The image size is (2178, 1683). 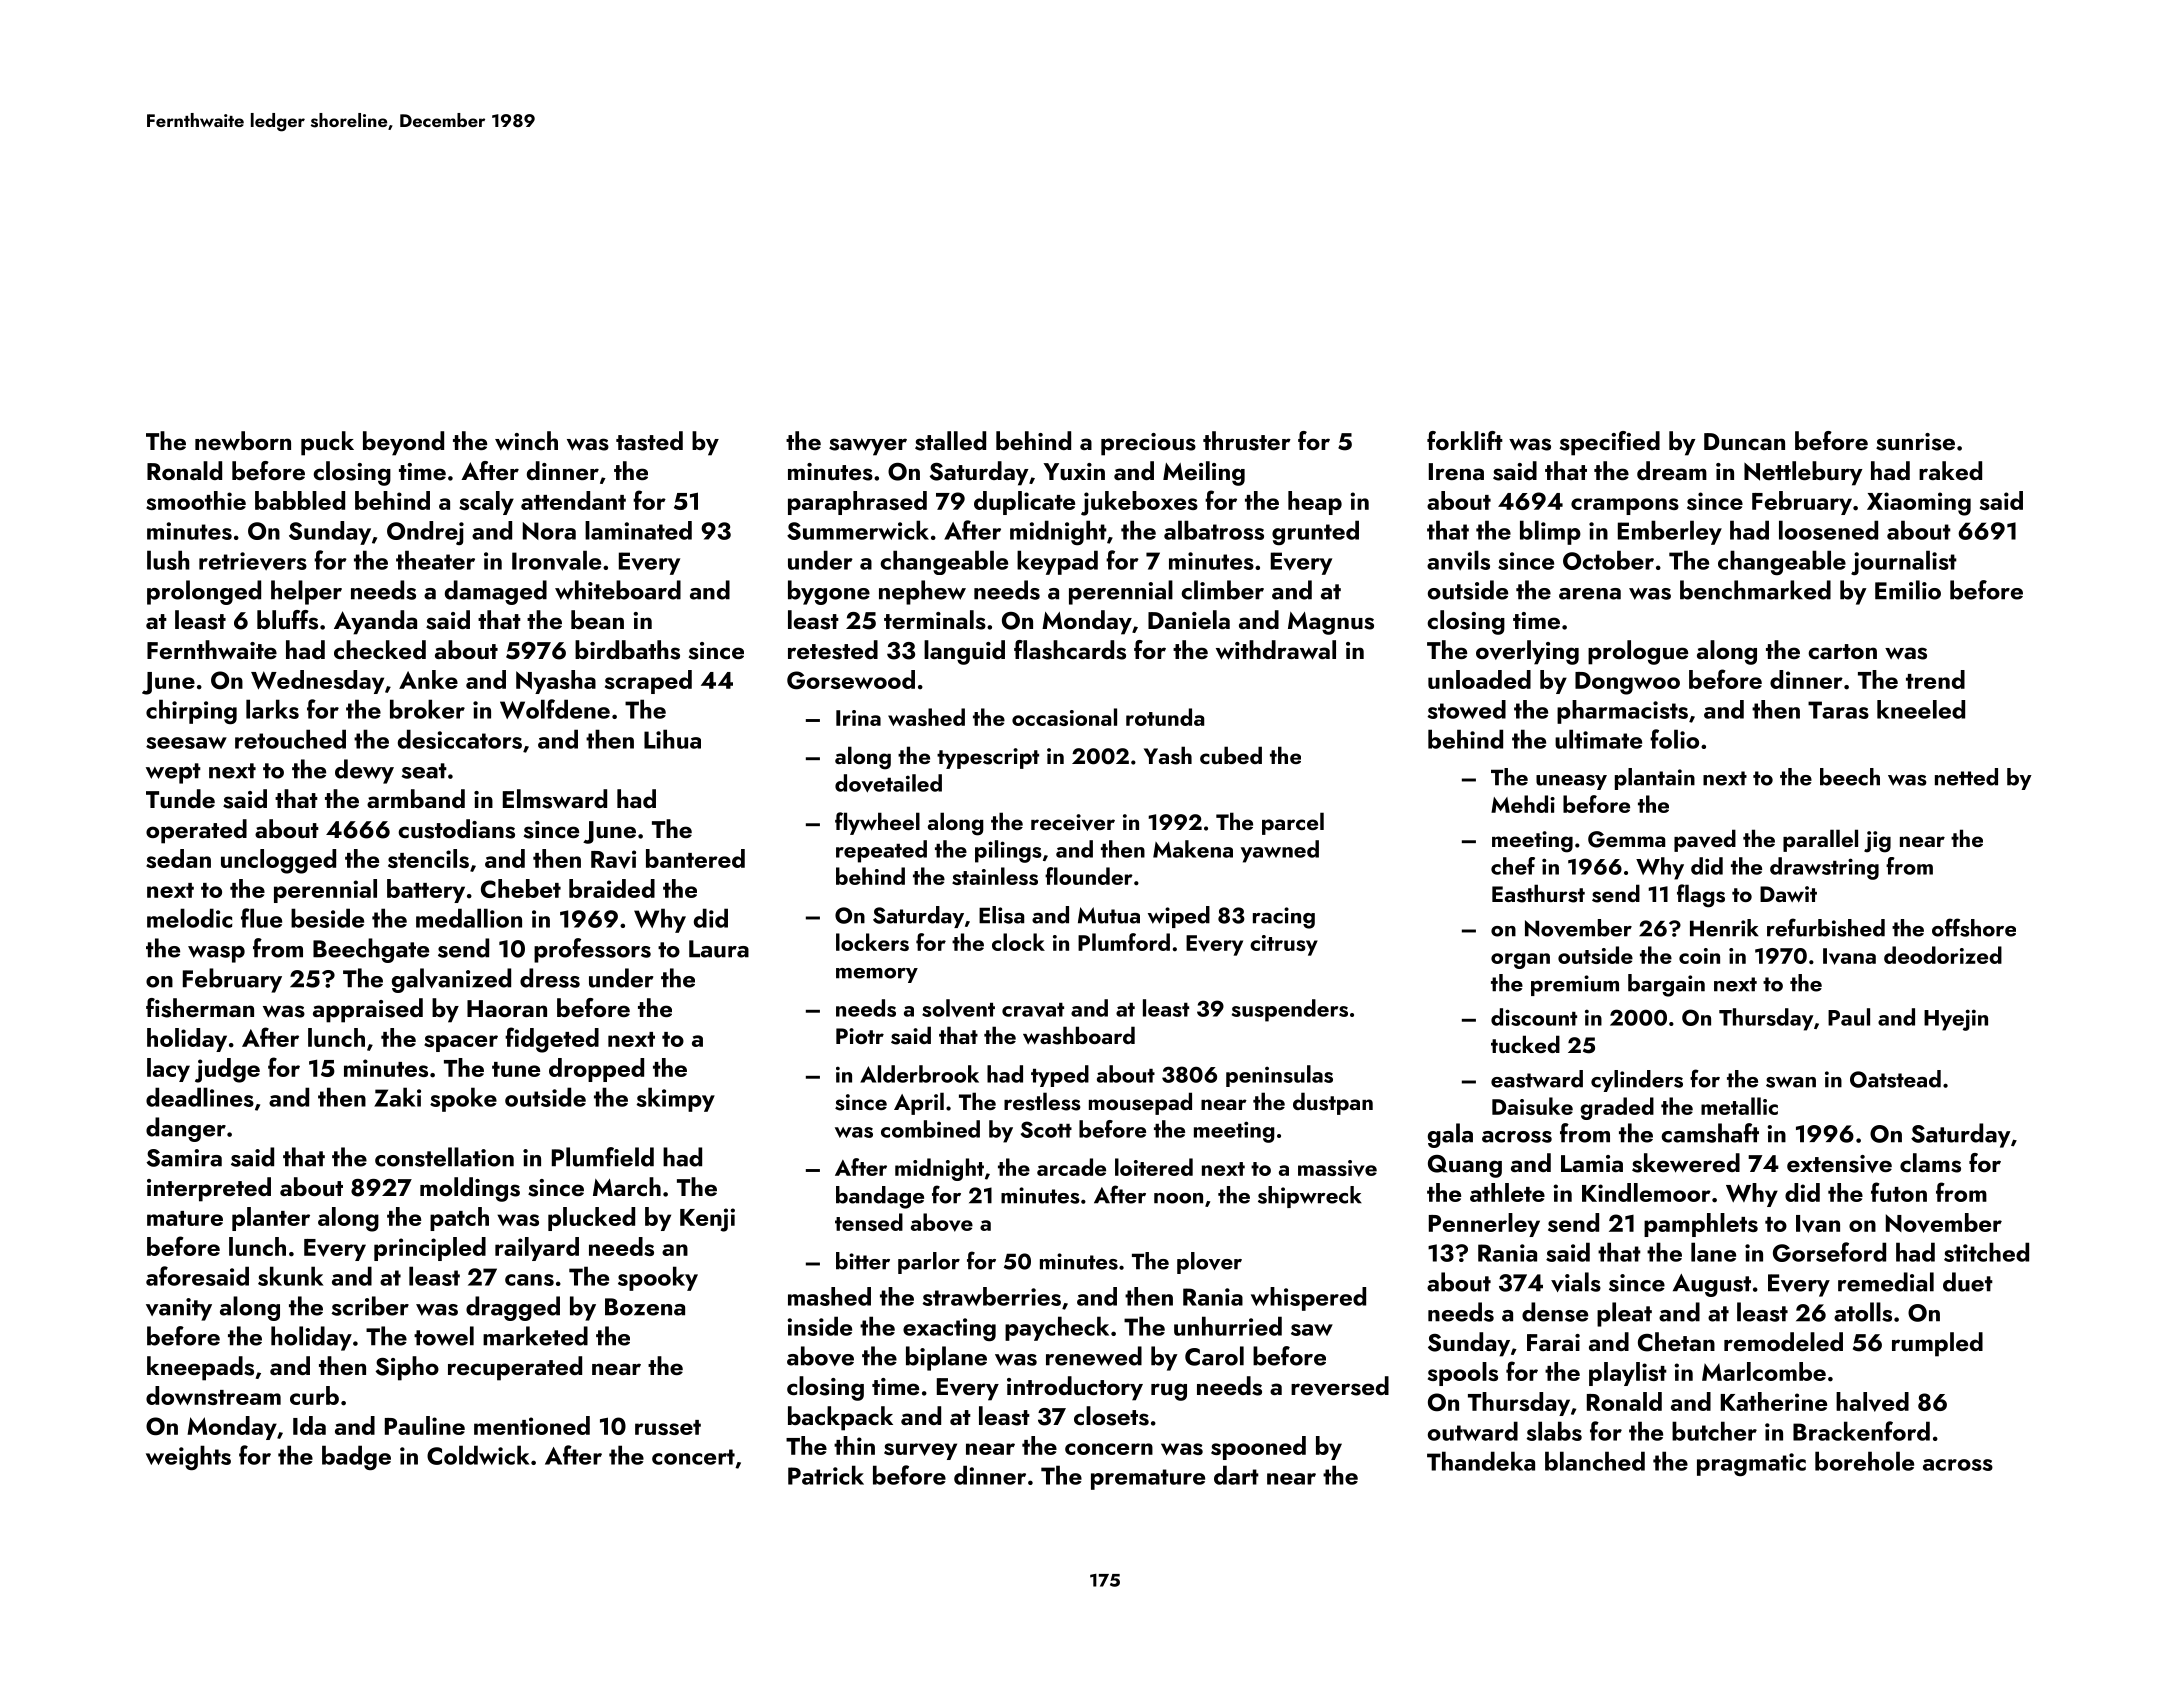 What do you see at coordinates (1908, 590) in the screenshot?
I see `Emilio` at bounding box center [1908, 590].
